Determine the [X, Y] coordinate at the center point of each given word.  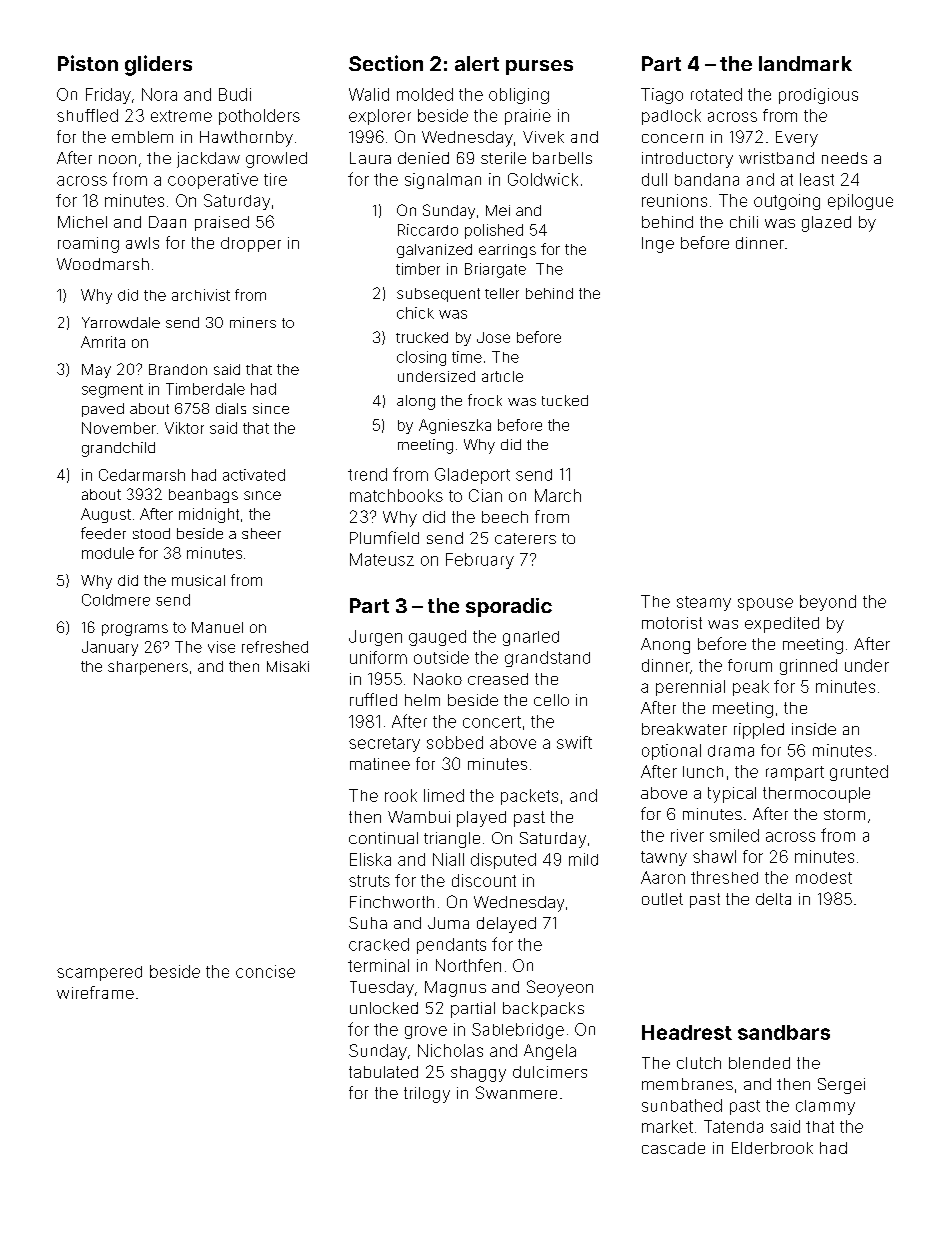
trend [367, 474]
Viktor [184, 428]
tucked [565, 400]
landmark [805, 63]
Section [386, 63]
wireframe [95, 992]
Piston [88, 63]
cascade [673, 1148]
